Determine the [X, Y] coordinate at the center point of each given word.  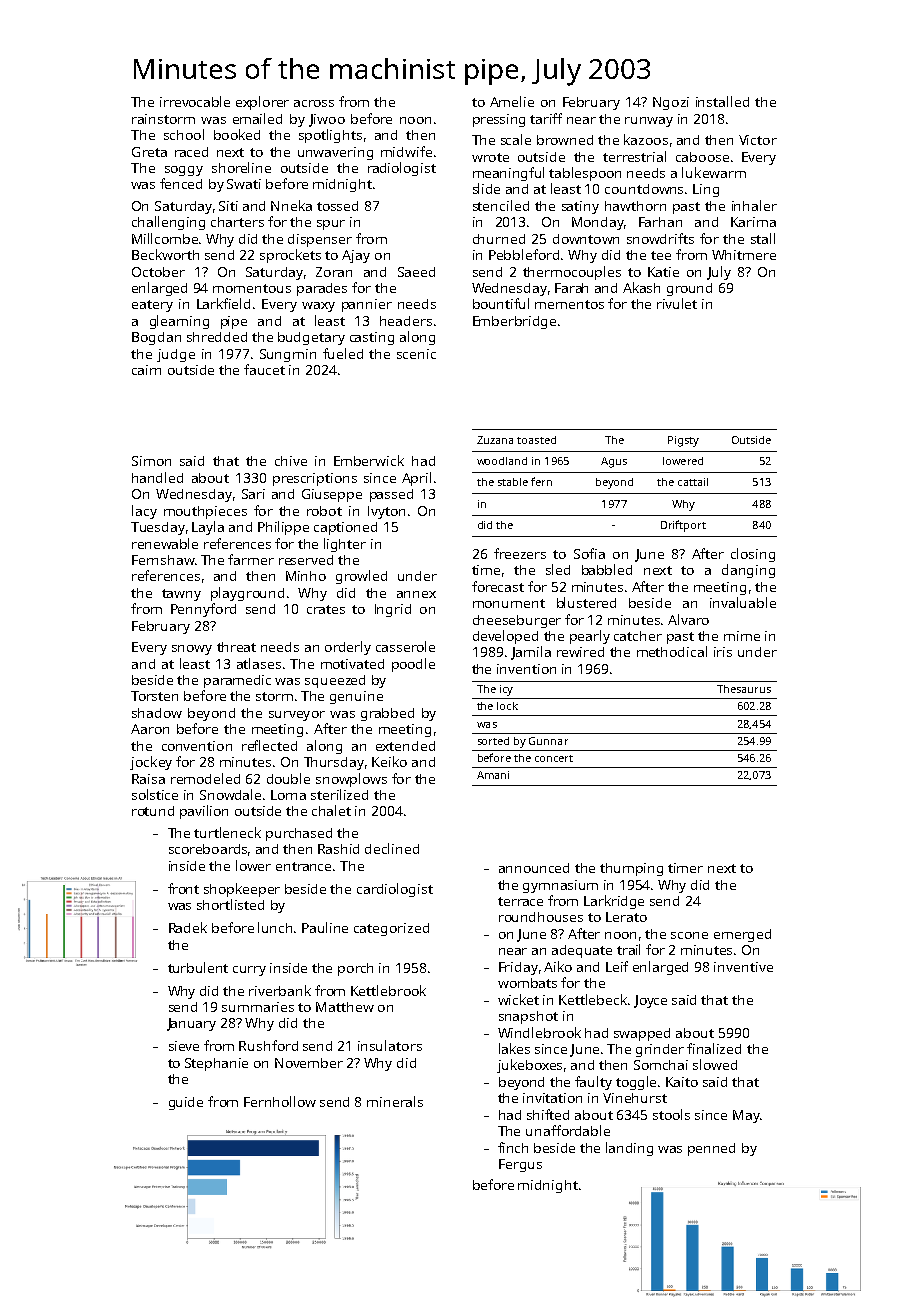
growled [361, 577]
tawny [181, 595]
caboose [702, 157]
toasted [536, 440]
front [183, 888]
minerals [395, 1101]
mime [742, 636]
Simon [151, 461]
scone [689, 935]
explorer [262, 103]
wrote [490, 157]
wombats [527, 983]
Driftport [683, 526]
